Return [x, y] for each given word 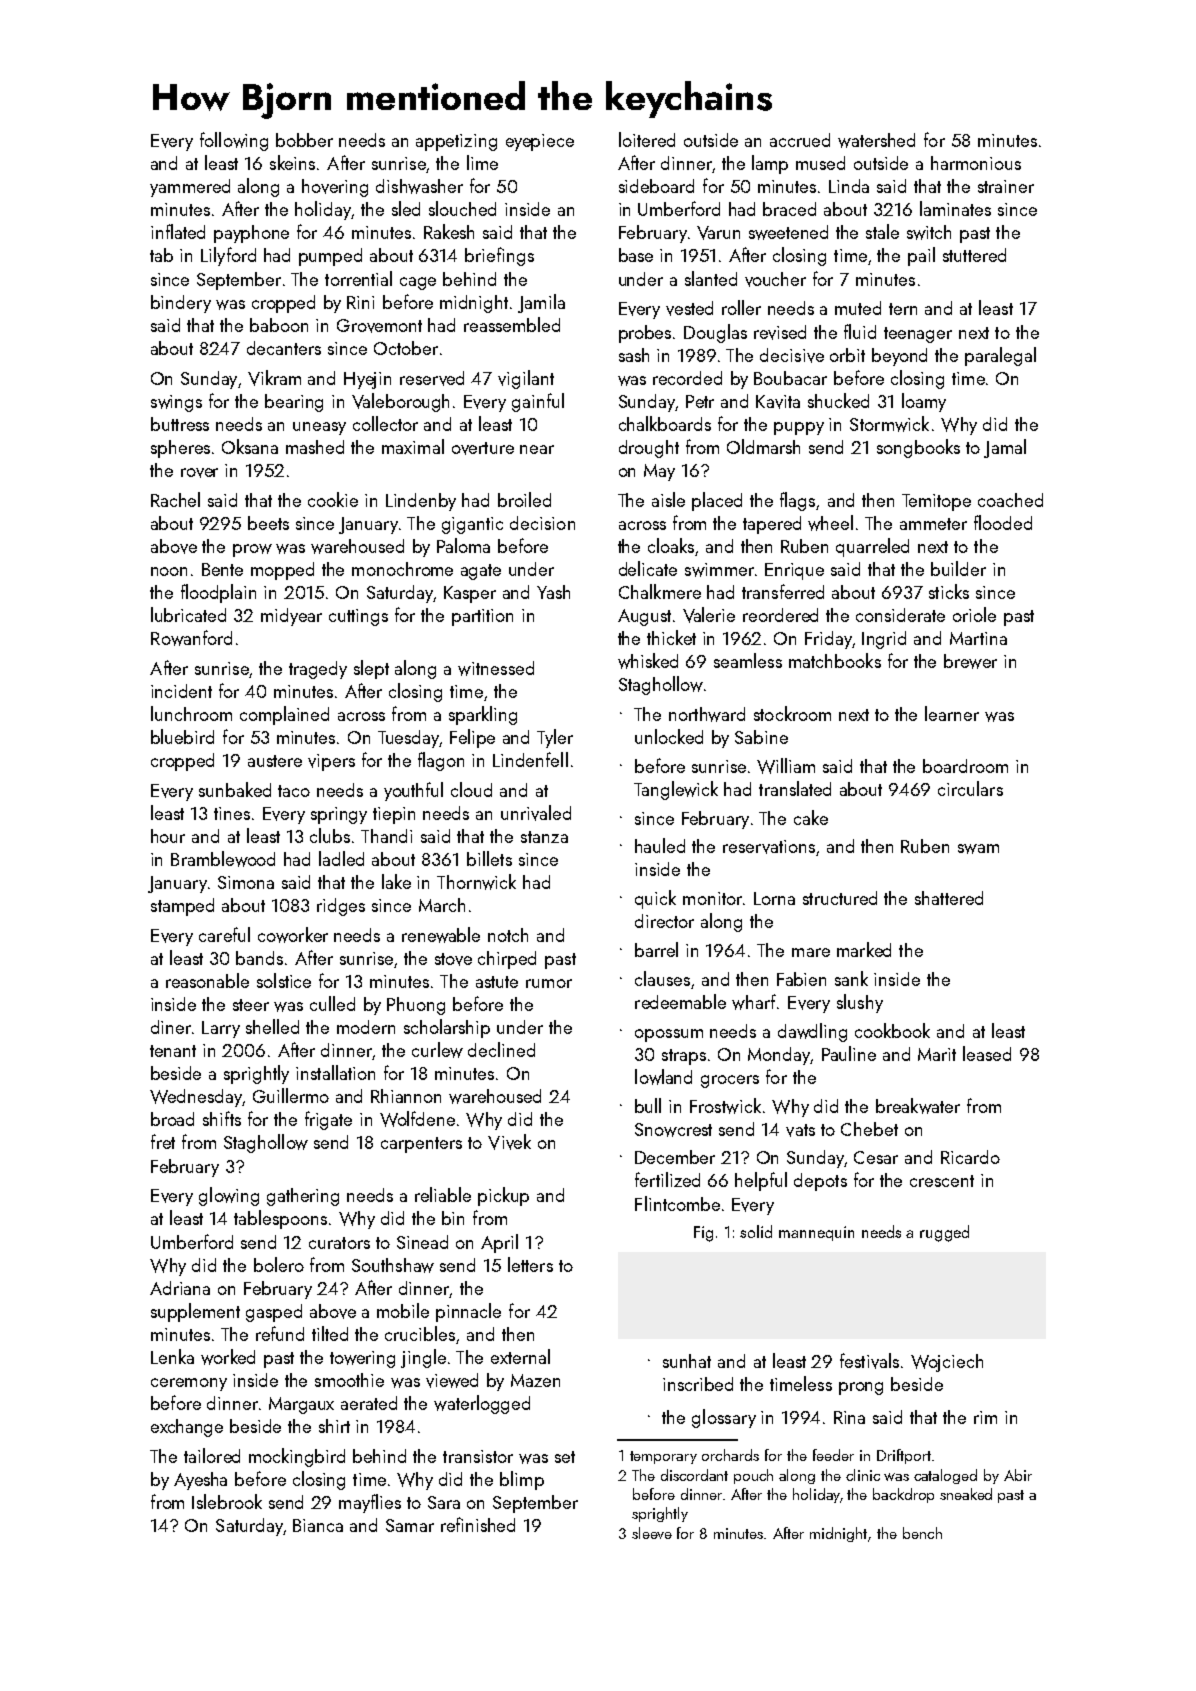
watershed [876, 140]
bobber [304, 140]
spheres [180, 449]
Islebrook [227, 1501]
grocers [730, 1081]
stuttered [974, 255]
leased [987, 1053]
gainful [538, 402]
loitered [647, 139]
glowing [229, 1196]
